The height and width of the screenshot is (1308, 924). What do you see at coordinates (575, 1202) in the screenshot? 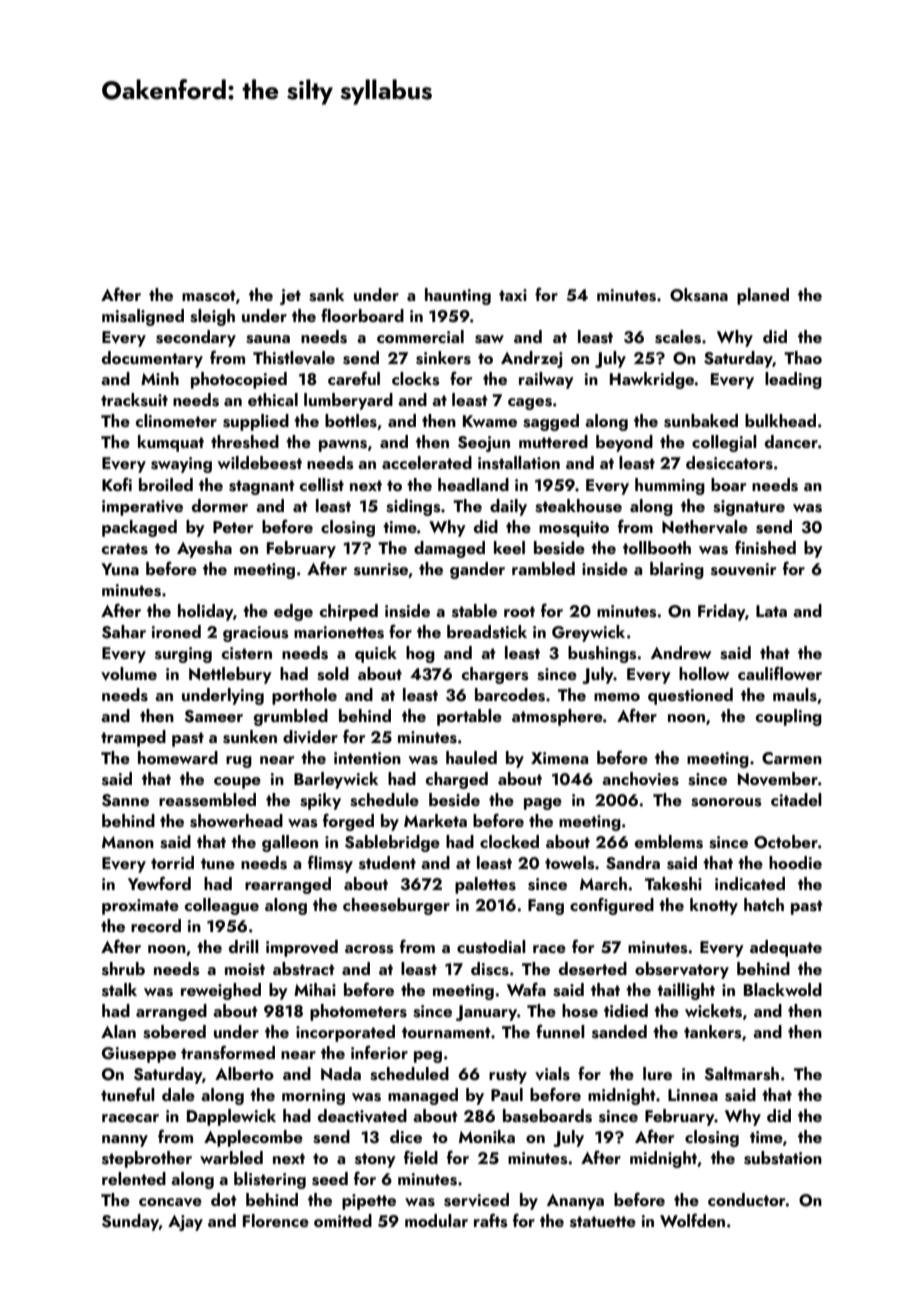
I see `Ananya` at bounding box center [575, 1202].
